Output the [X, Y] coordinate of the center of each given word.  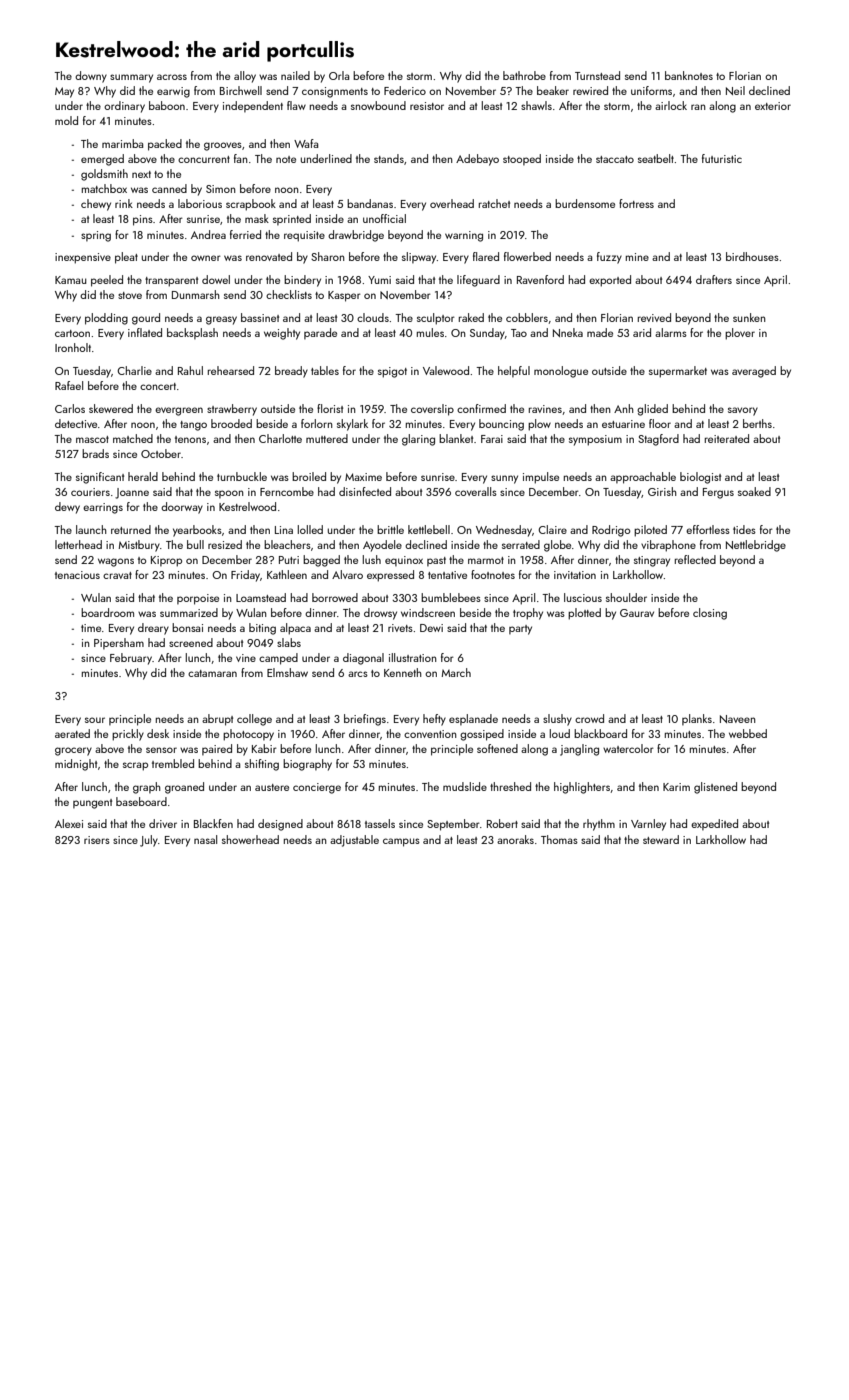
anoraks [515, 839]
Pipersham [119, 643]
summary [131, 78]
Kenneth [403, 672]
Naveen [738, 719]
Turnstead [597, 75]
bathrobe [524, 75]
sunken [749, 317]
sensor [161, 750]
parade [320, 333]
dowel [216, 279]
